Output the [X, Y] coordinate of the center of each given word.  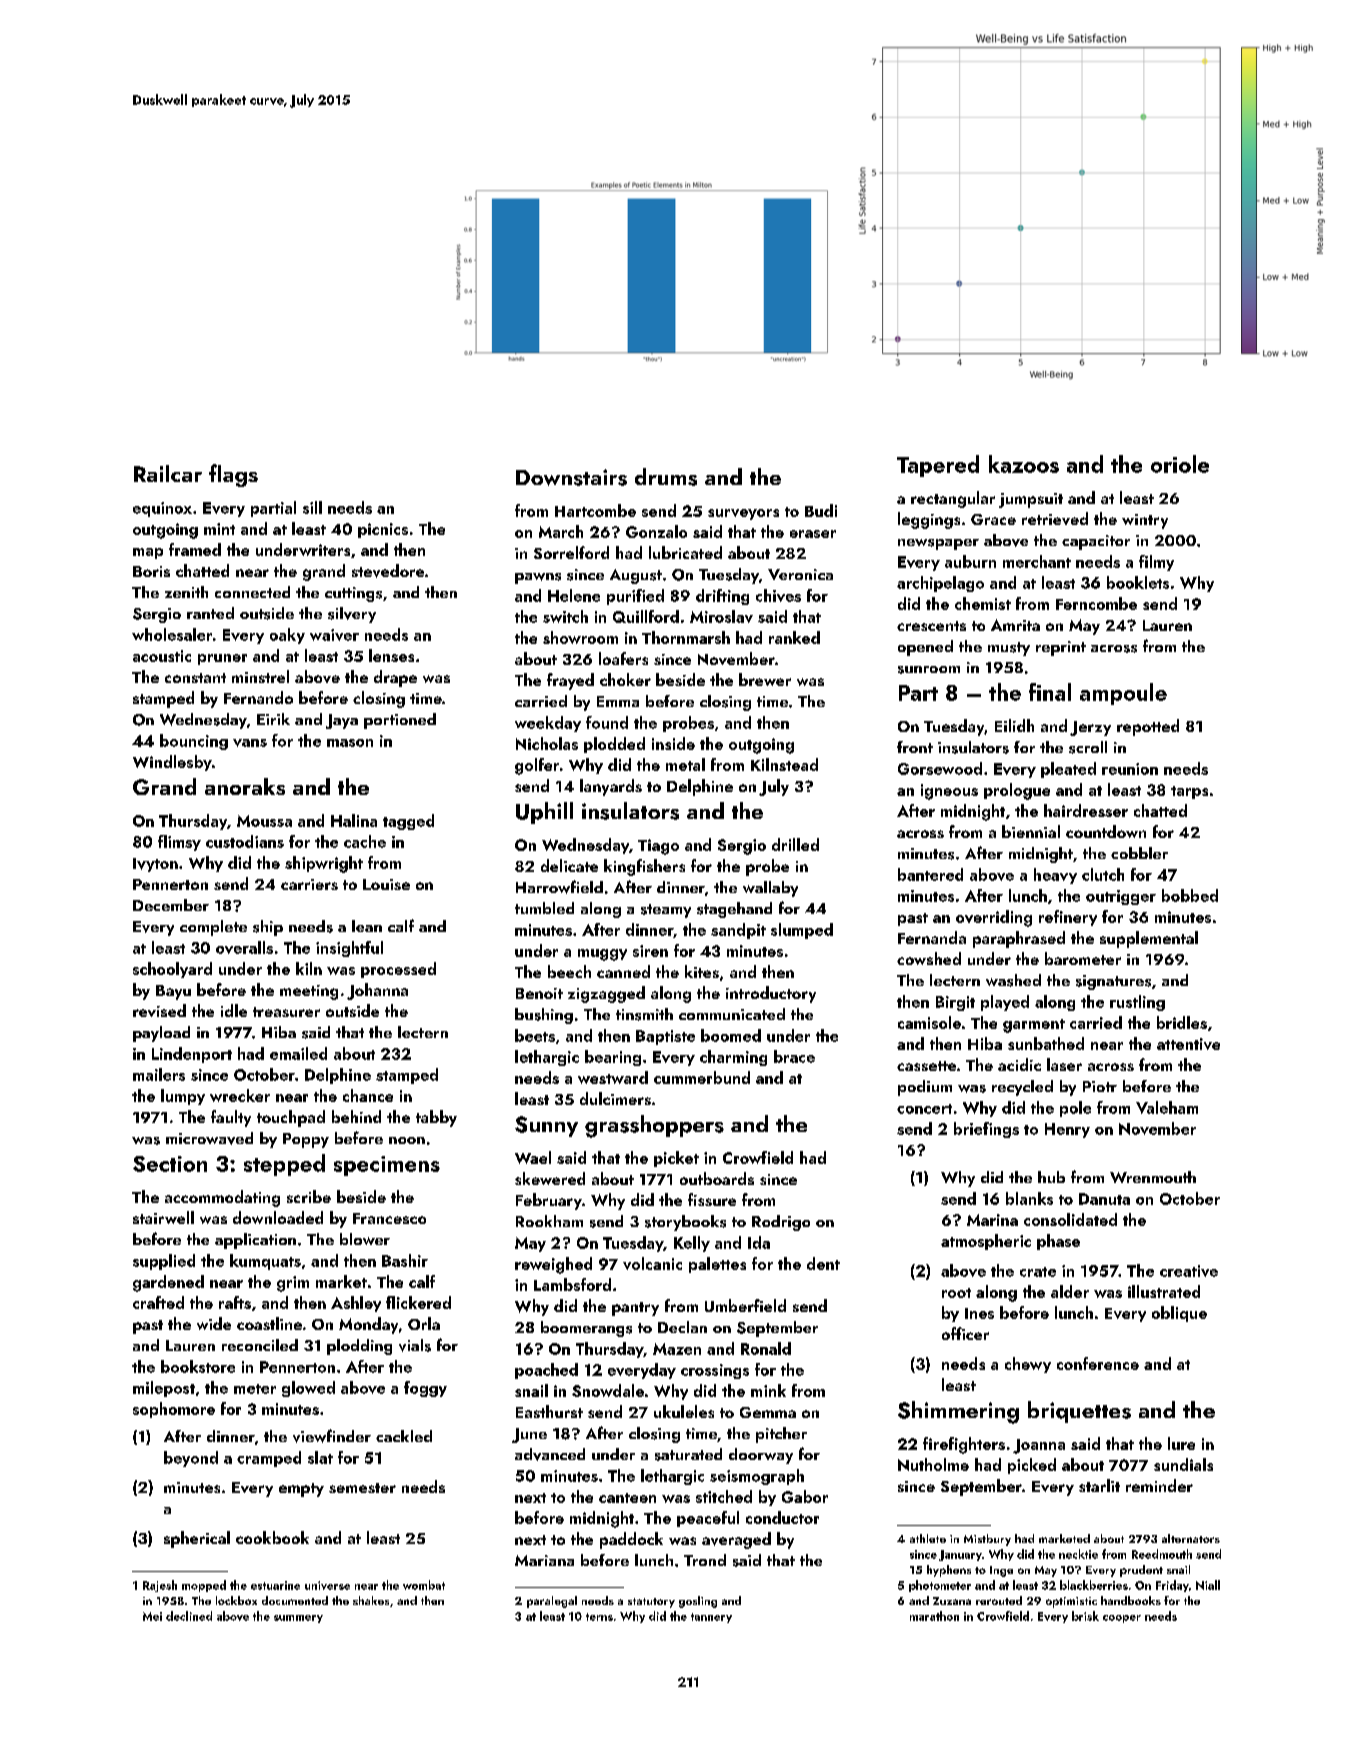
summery [298, 1619]
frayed [570, 681]
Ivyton [155, 865]
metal [685, 764]
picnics [383, 530]
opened [925, 648]
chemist [983, 603]
